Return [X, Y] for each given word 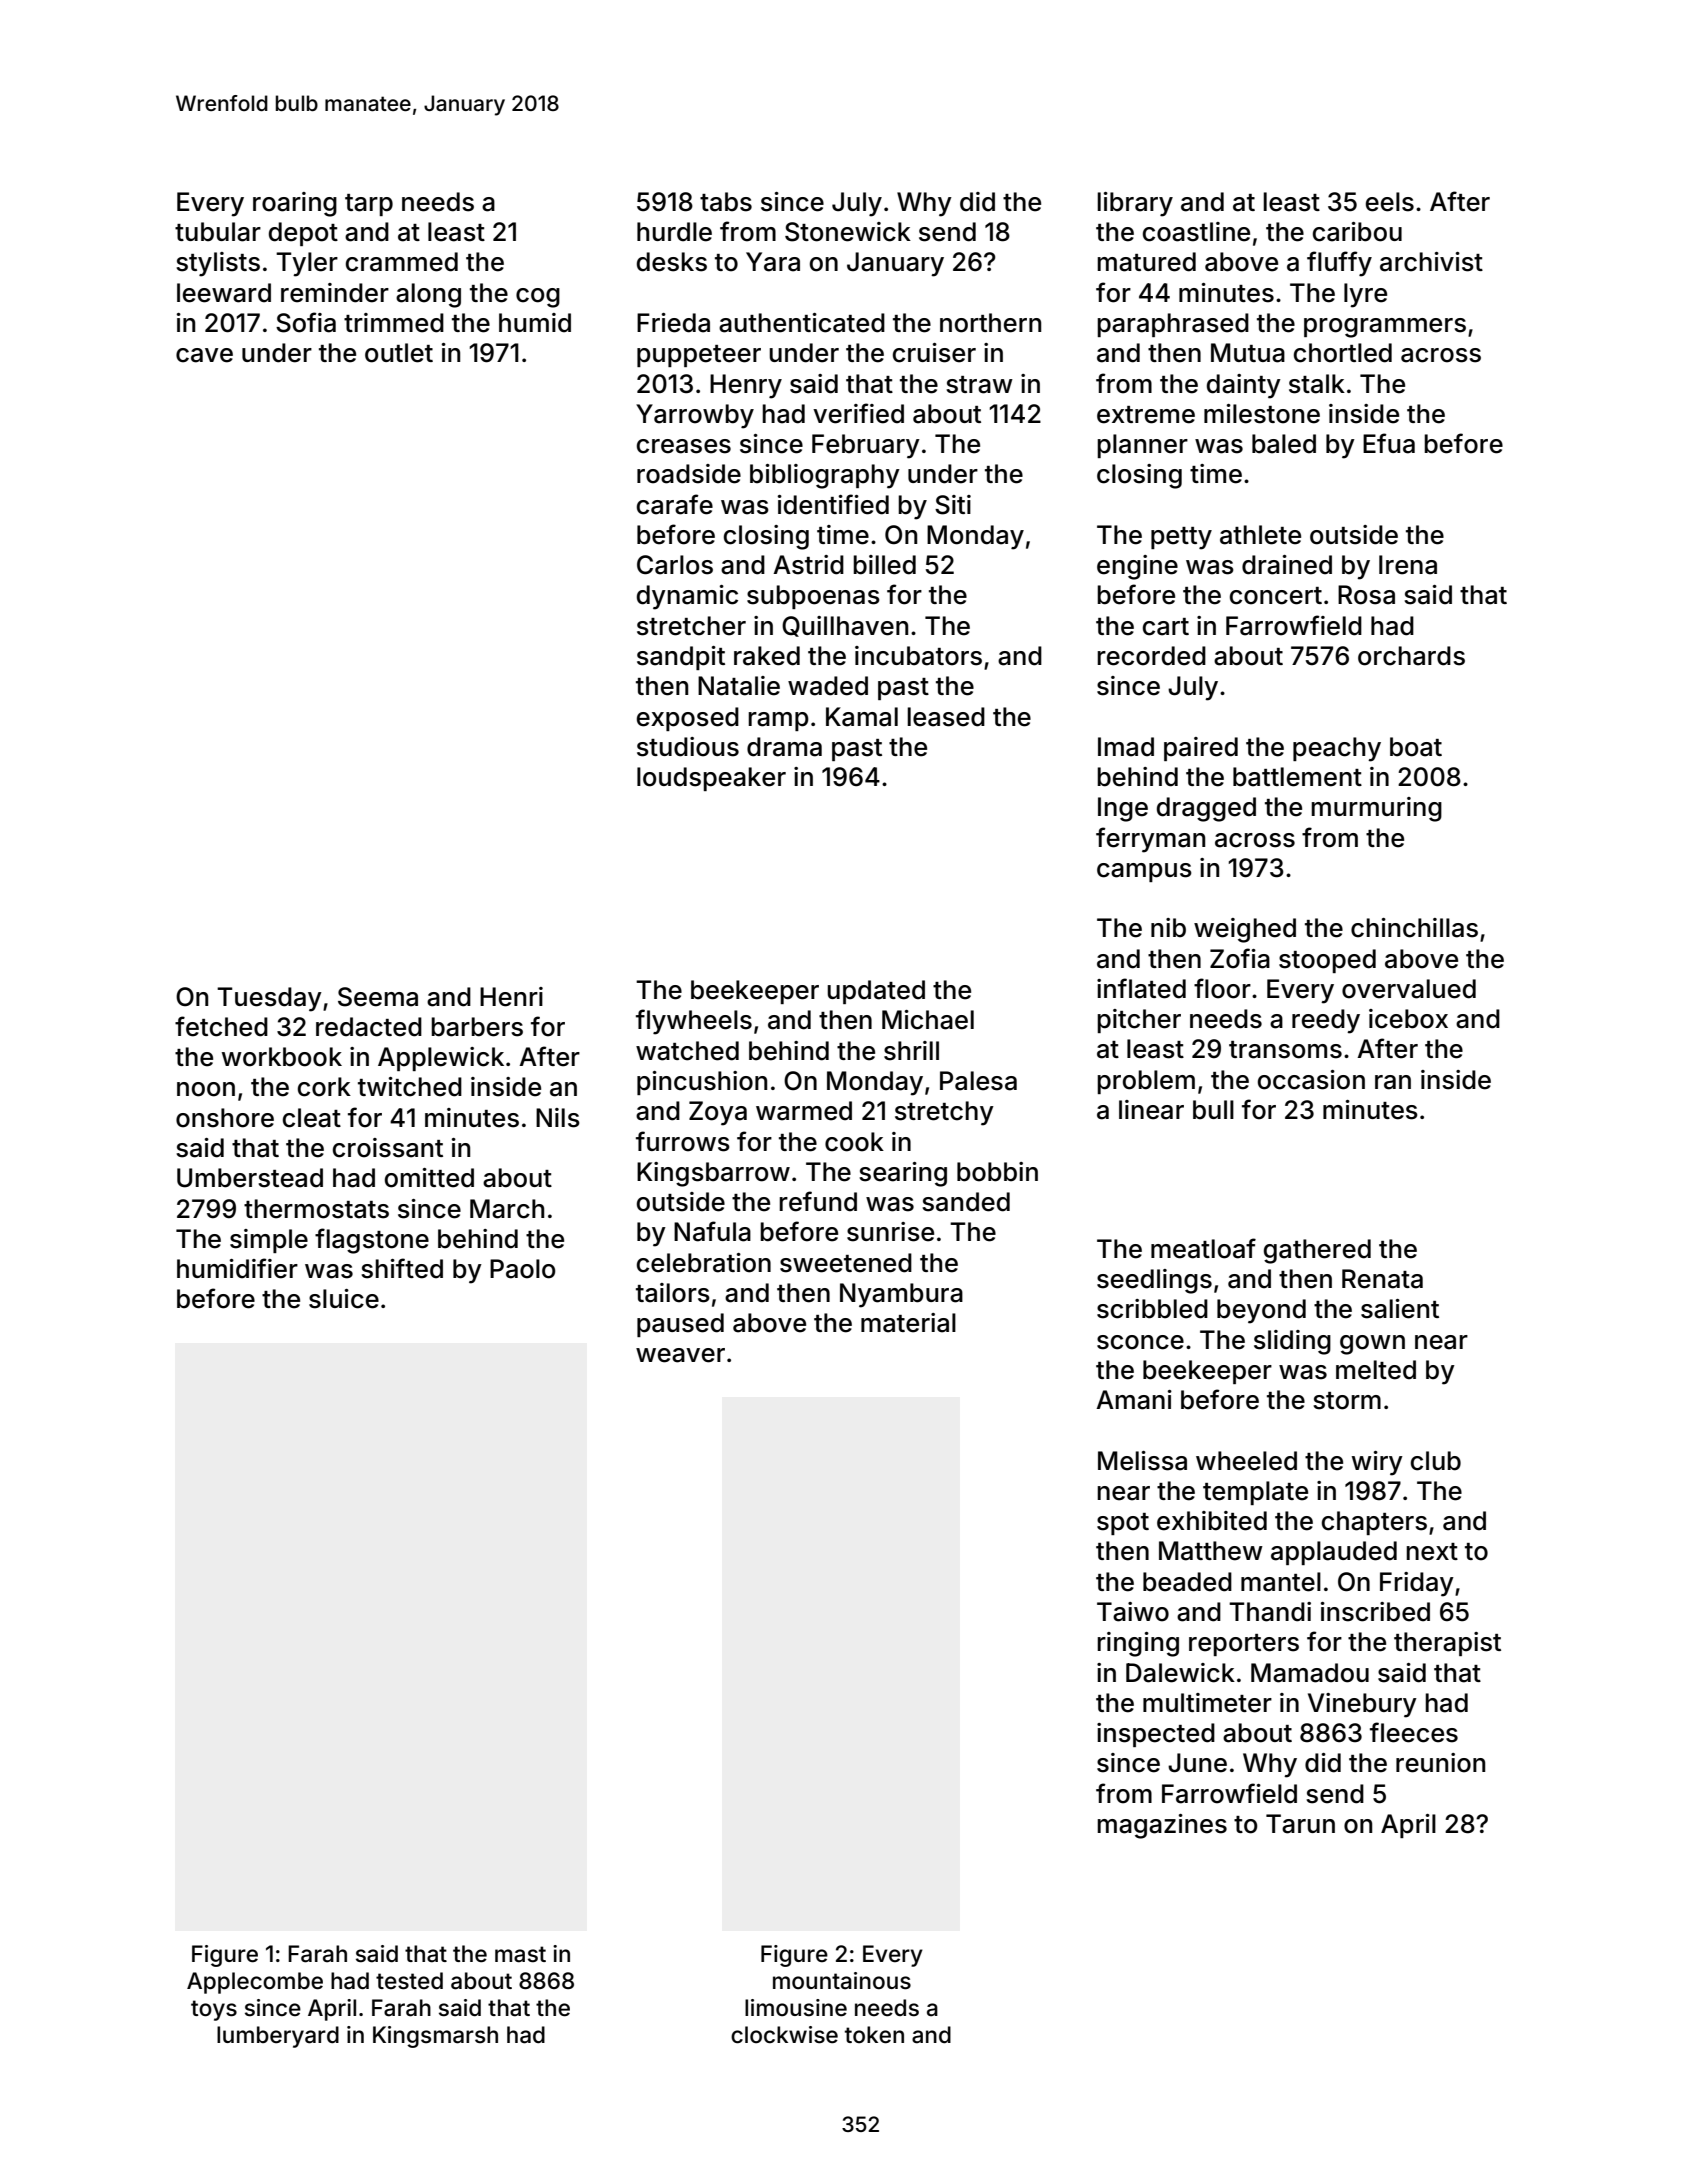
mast [520, 1954]
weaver [680, 1355]
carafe [675, 504]
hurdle [674, 232]
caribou [1357, 232]
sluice [344, 1299]
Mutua [1248, 353]
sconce [1140, 1342]
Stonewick [848, 232]
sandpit [681, 658]
